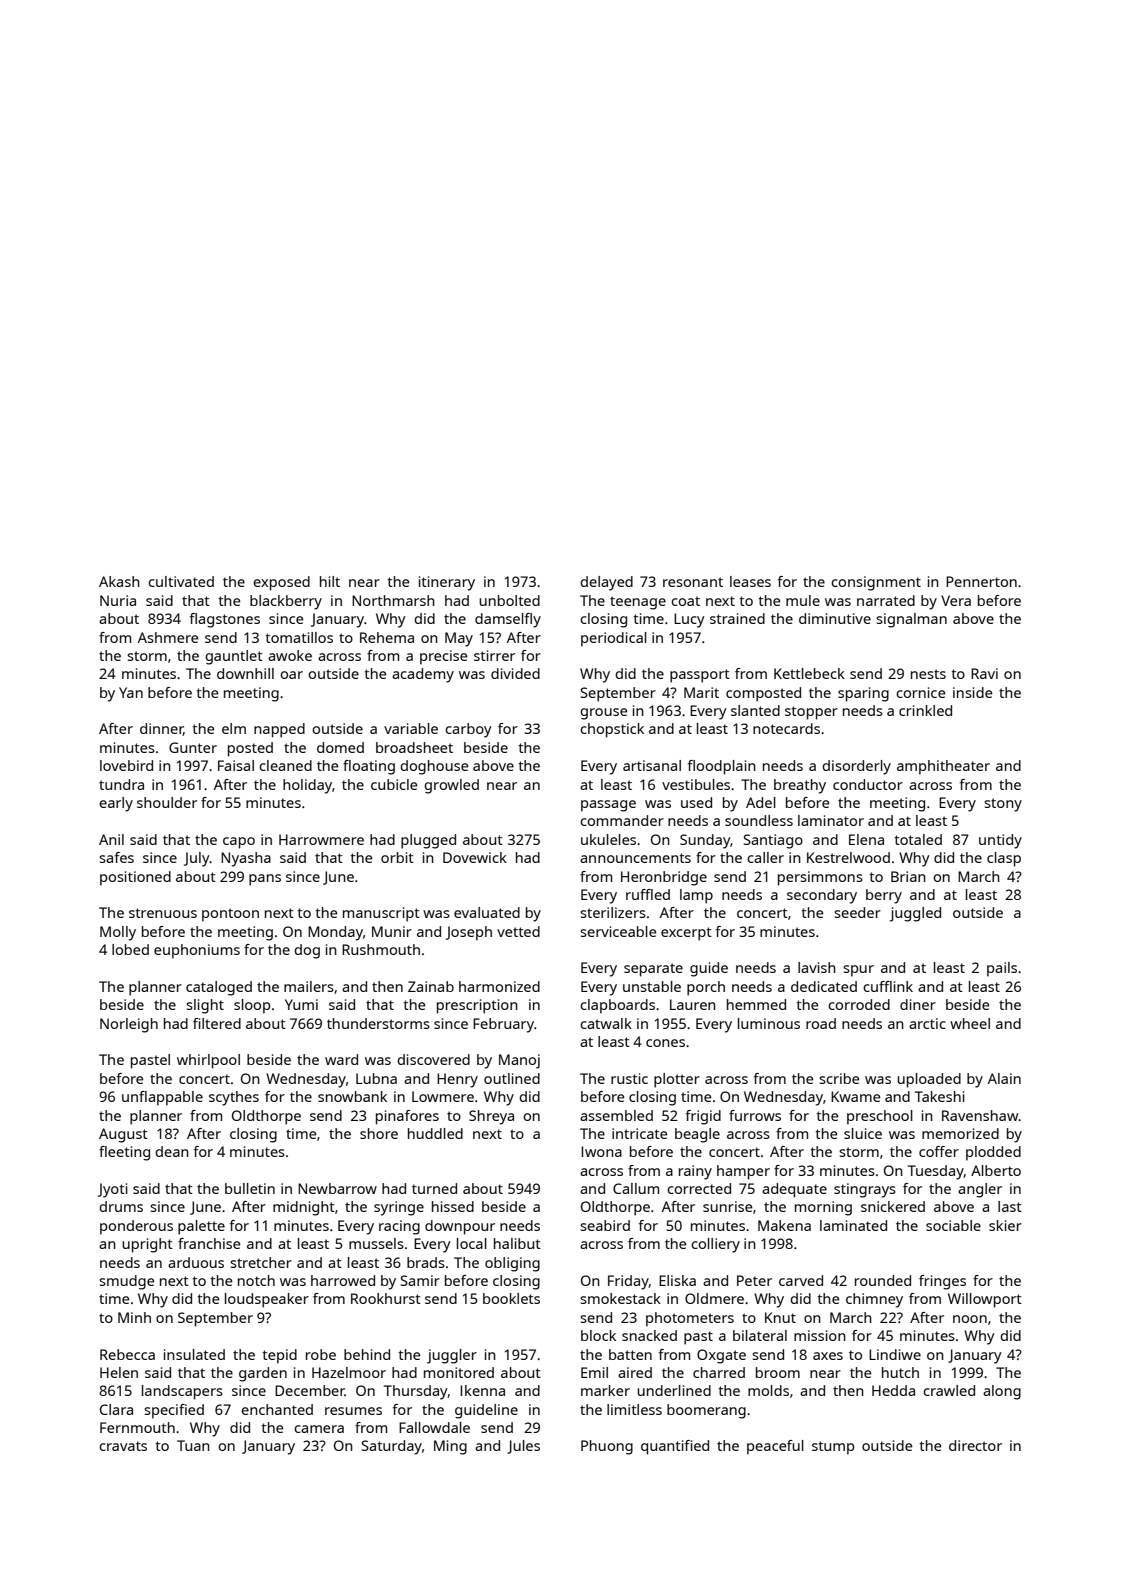 Image resolution: width=1121 pixels, height=1585 pixels. What do you see at coordinates (127, 1354) in the document?
I see `Rebecca` at bounding box center [127, 1354].
